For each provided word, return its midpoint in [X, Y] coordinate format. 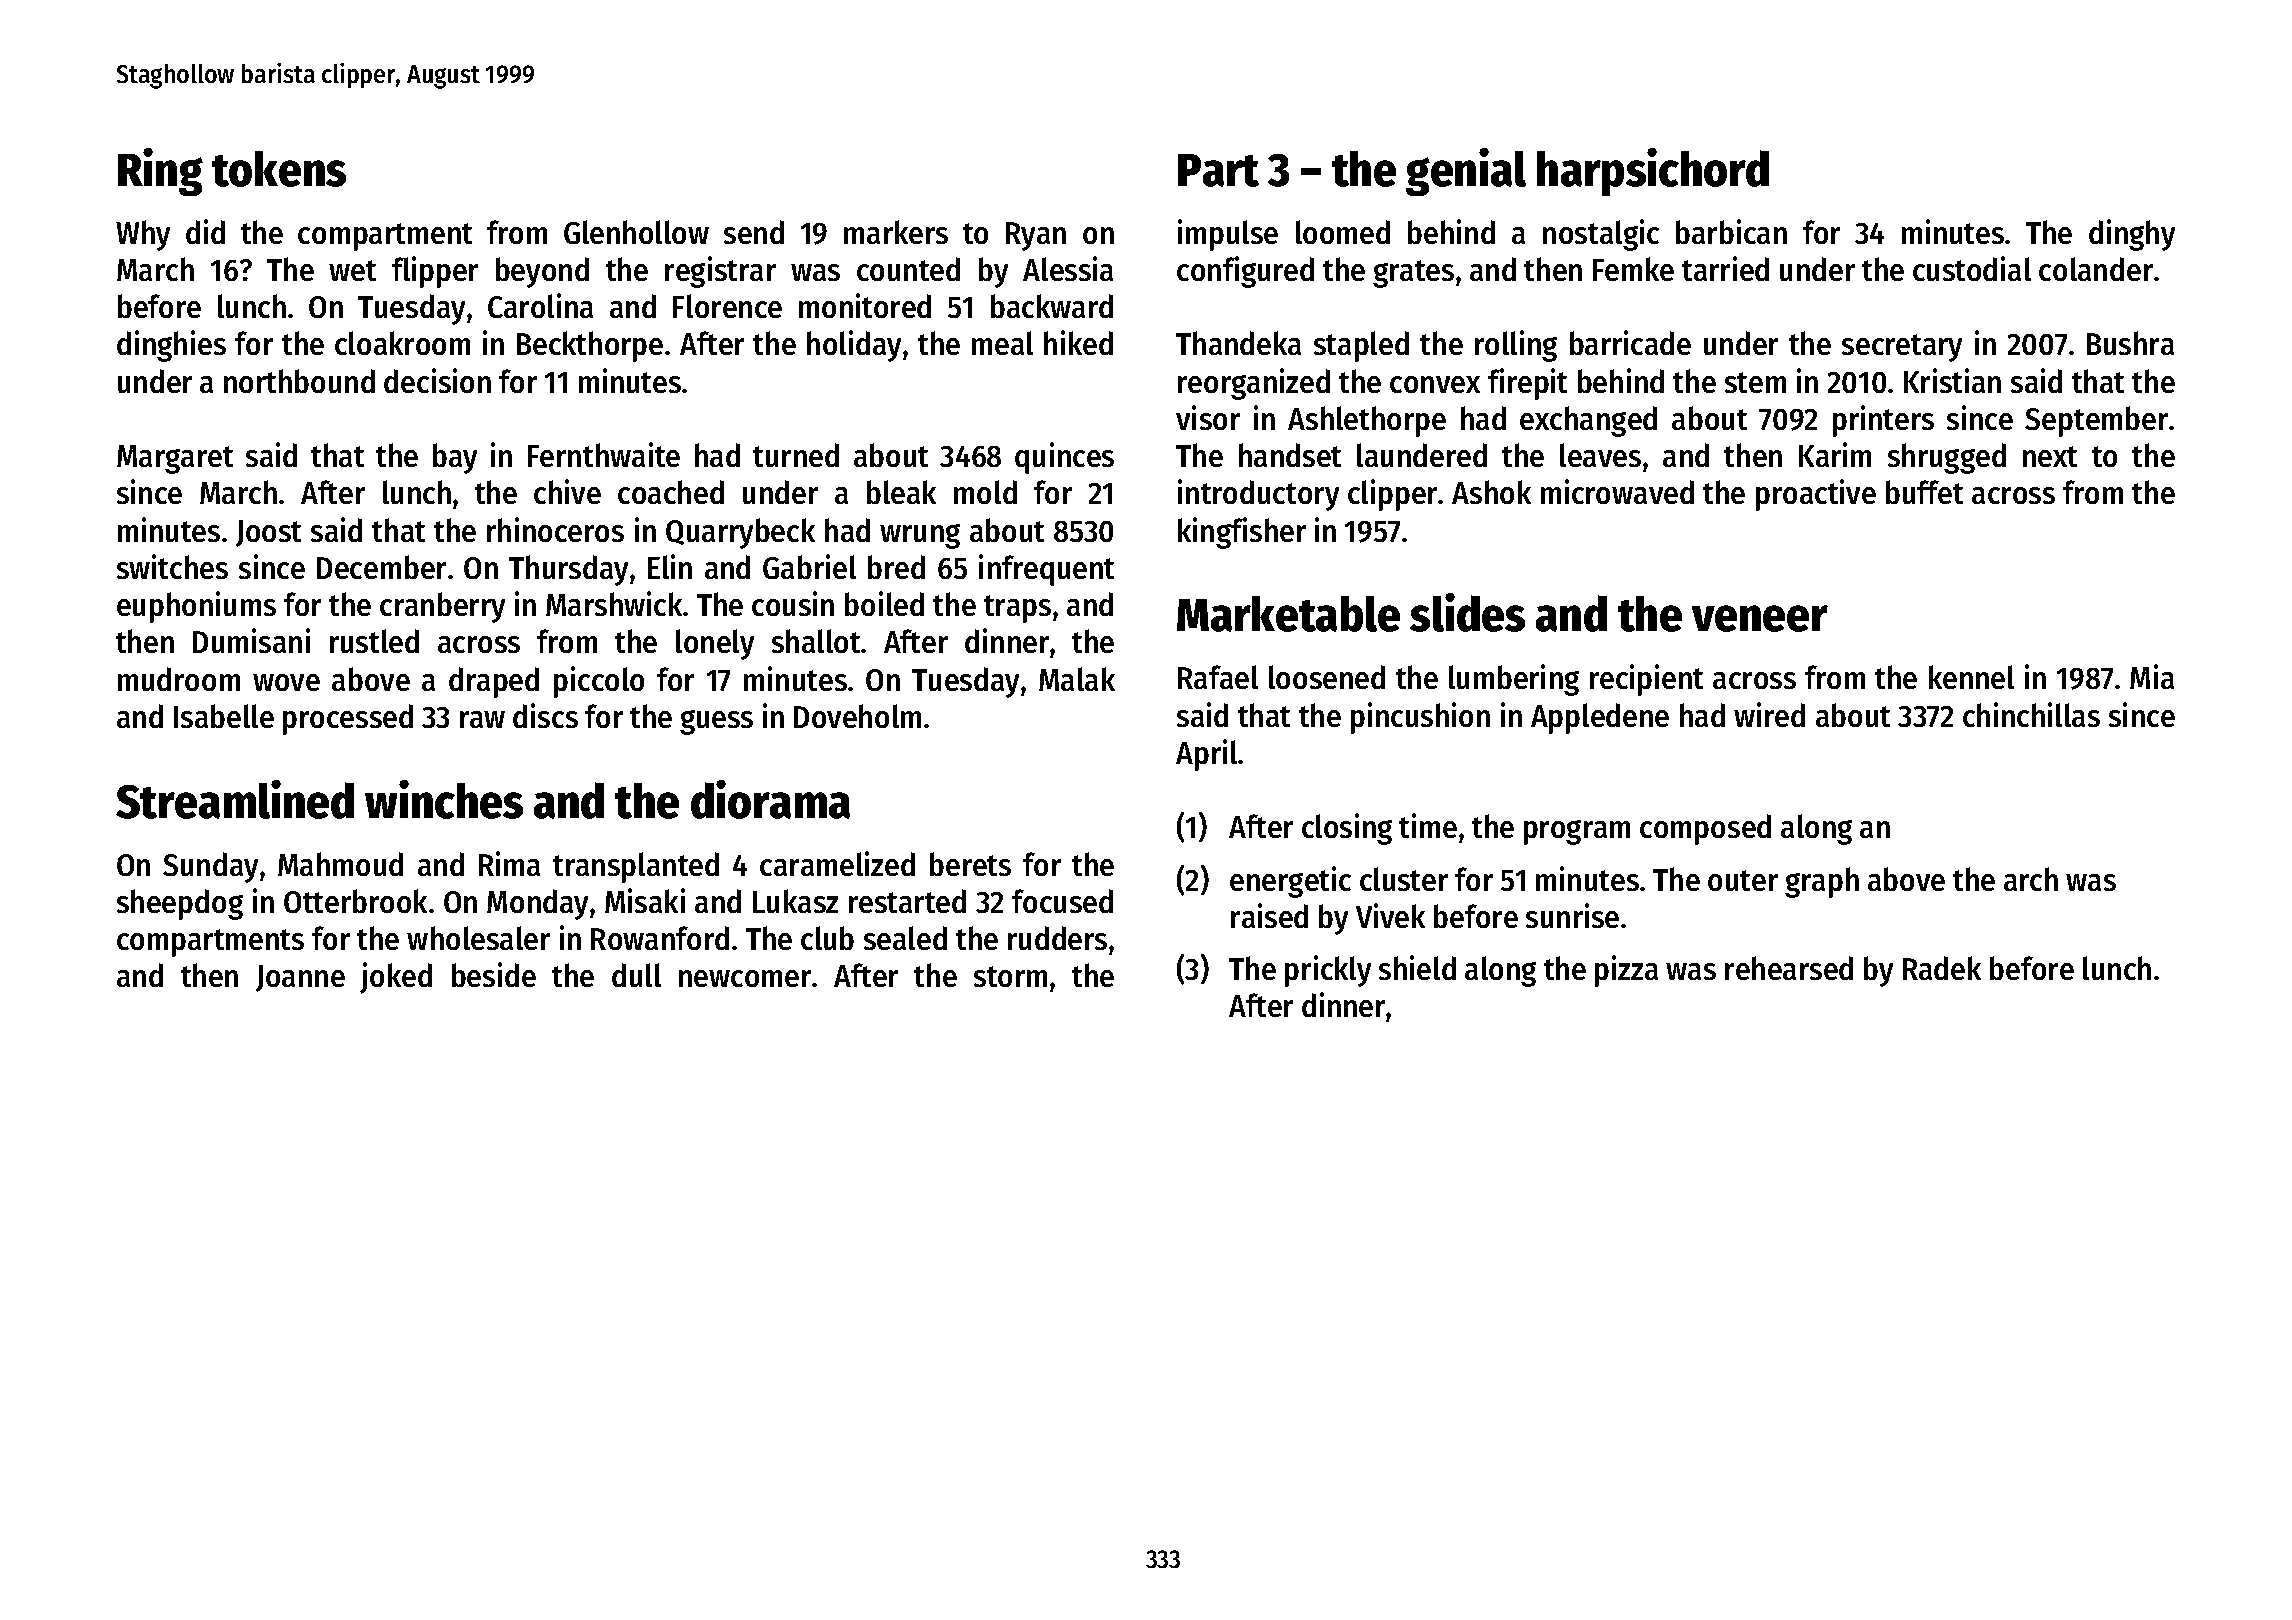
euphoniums [196, 607]
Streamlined [235, 799]
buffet [1924, 492]
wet [352, 270]
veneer [1760, 618]
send [754, 232]
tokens [279, 169]
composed [1705, 829]
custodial [1972, 268]
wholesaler [478, 938]
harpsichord [1653, 172]
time [1428, 825]
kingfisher [1242, 533]
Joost [268, 533]
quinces [1064, 458]
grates [1413, 274]
